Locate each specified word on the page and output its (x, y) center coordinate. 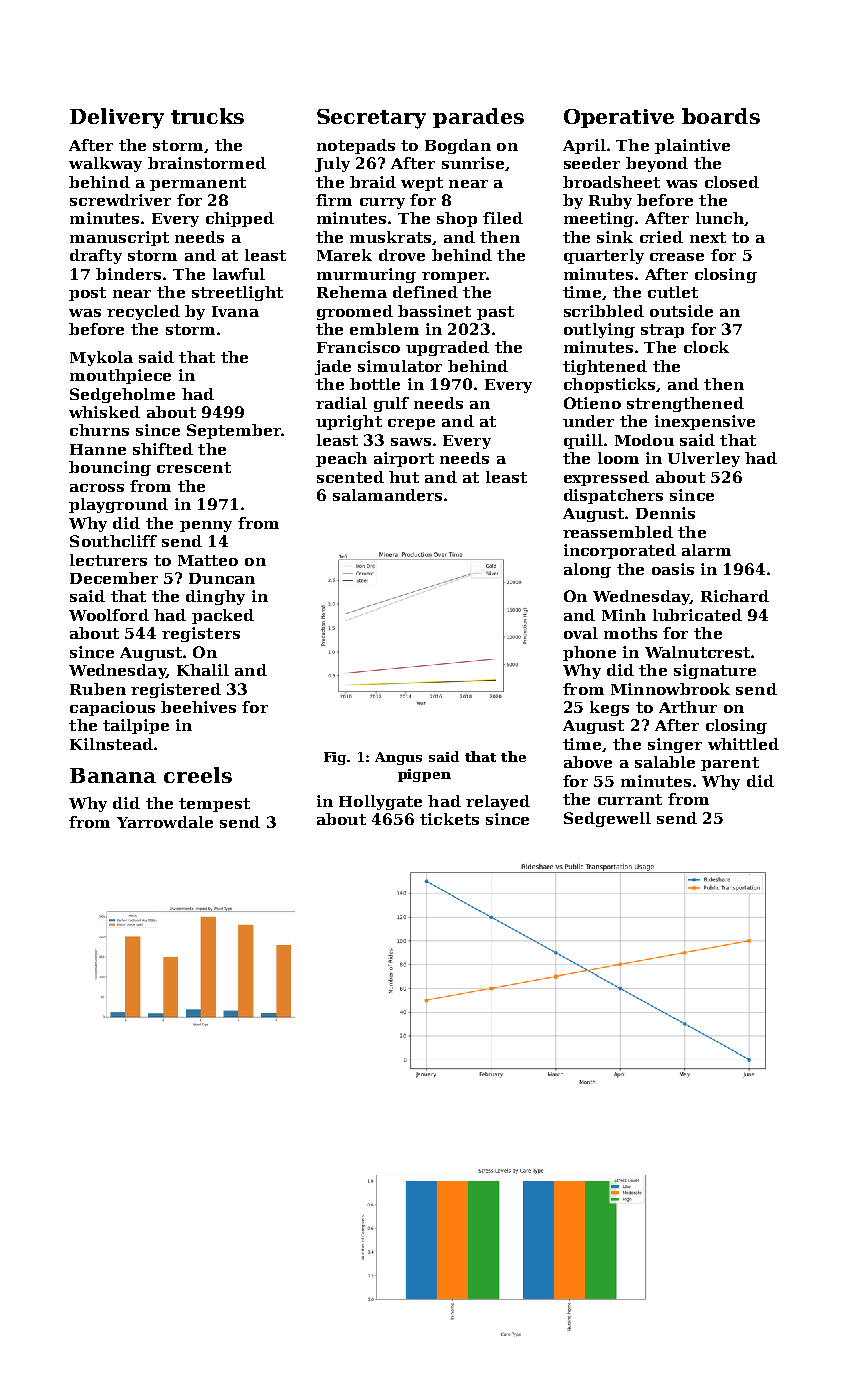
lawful (239, 274)
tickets (449, 819)
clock (706, 347)
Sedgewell (607, 819)
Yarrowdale (165, 822)
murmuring (366, 275)
